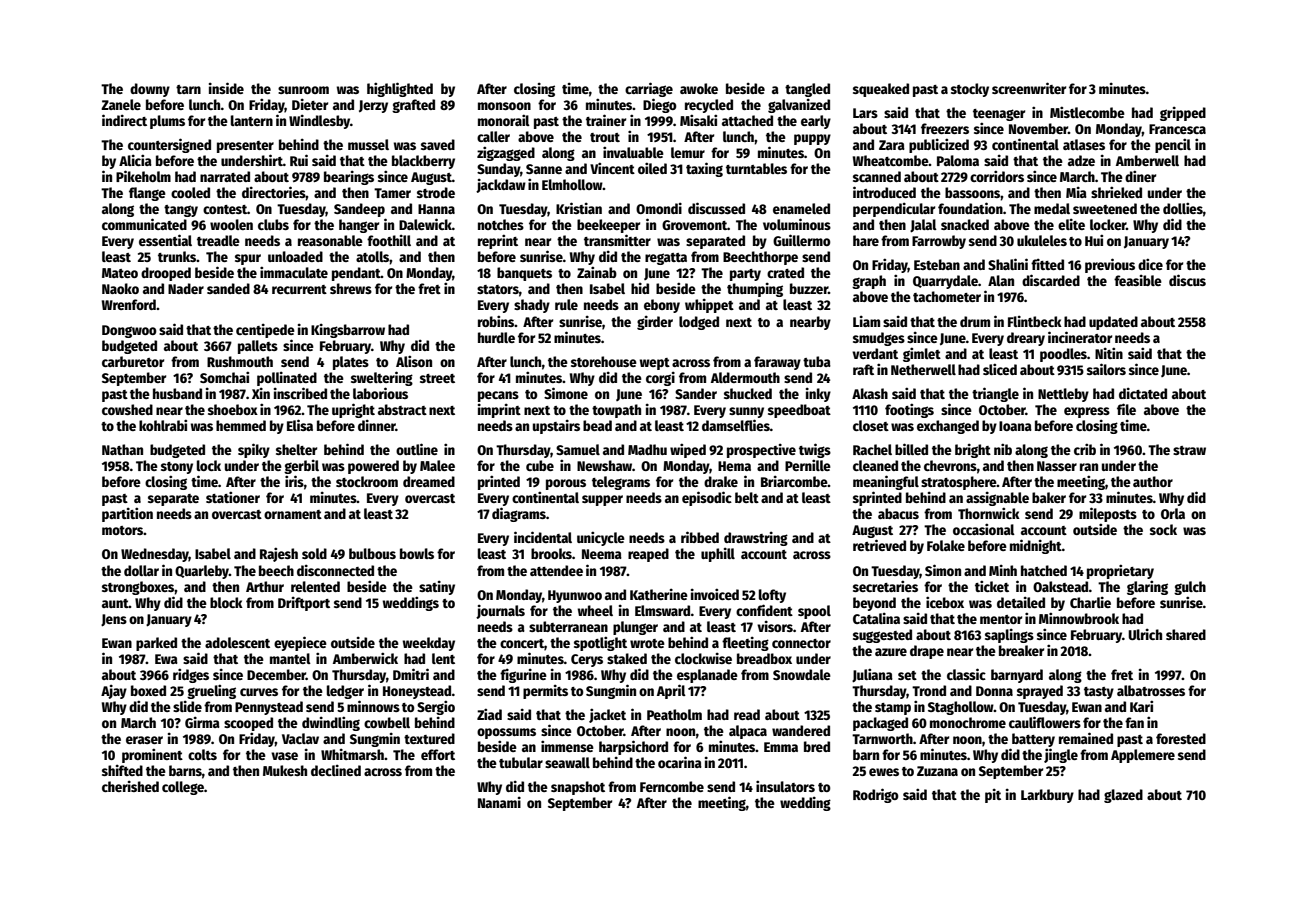 The height and width of the screenshot is (924, 1308). What do you see at coordinates (226, 88) in the screenshot?
I see `inside` at bounding box center [226, 88].
